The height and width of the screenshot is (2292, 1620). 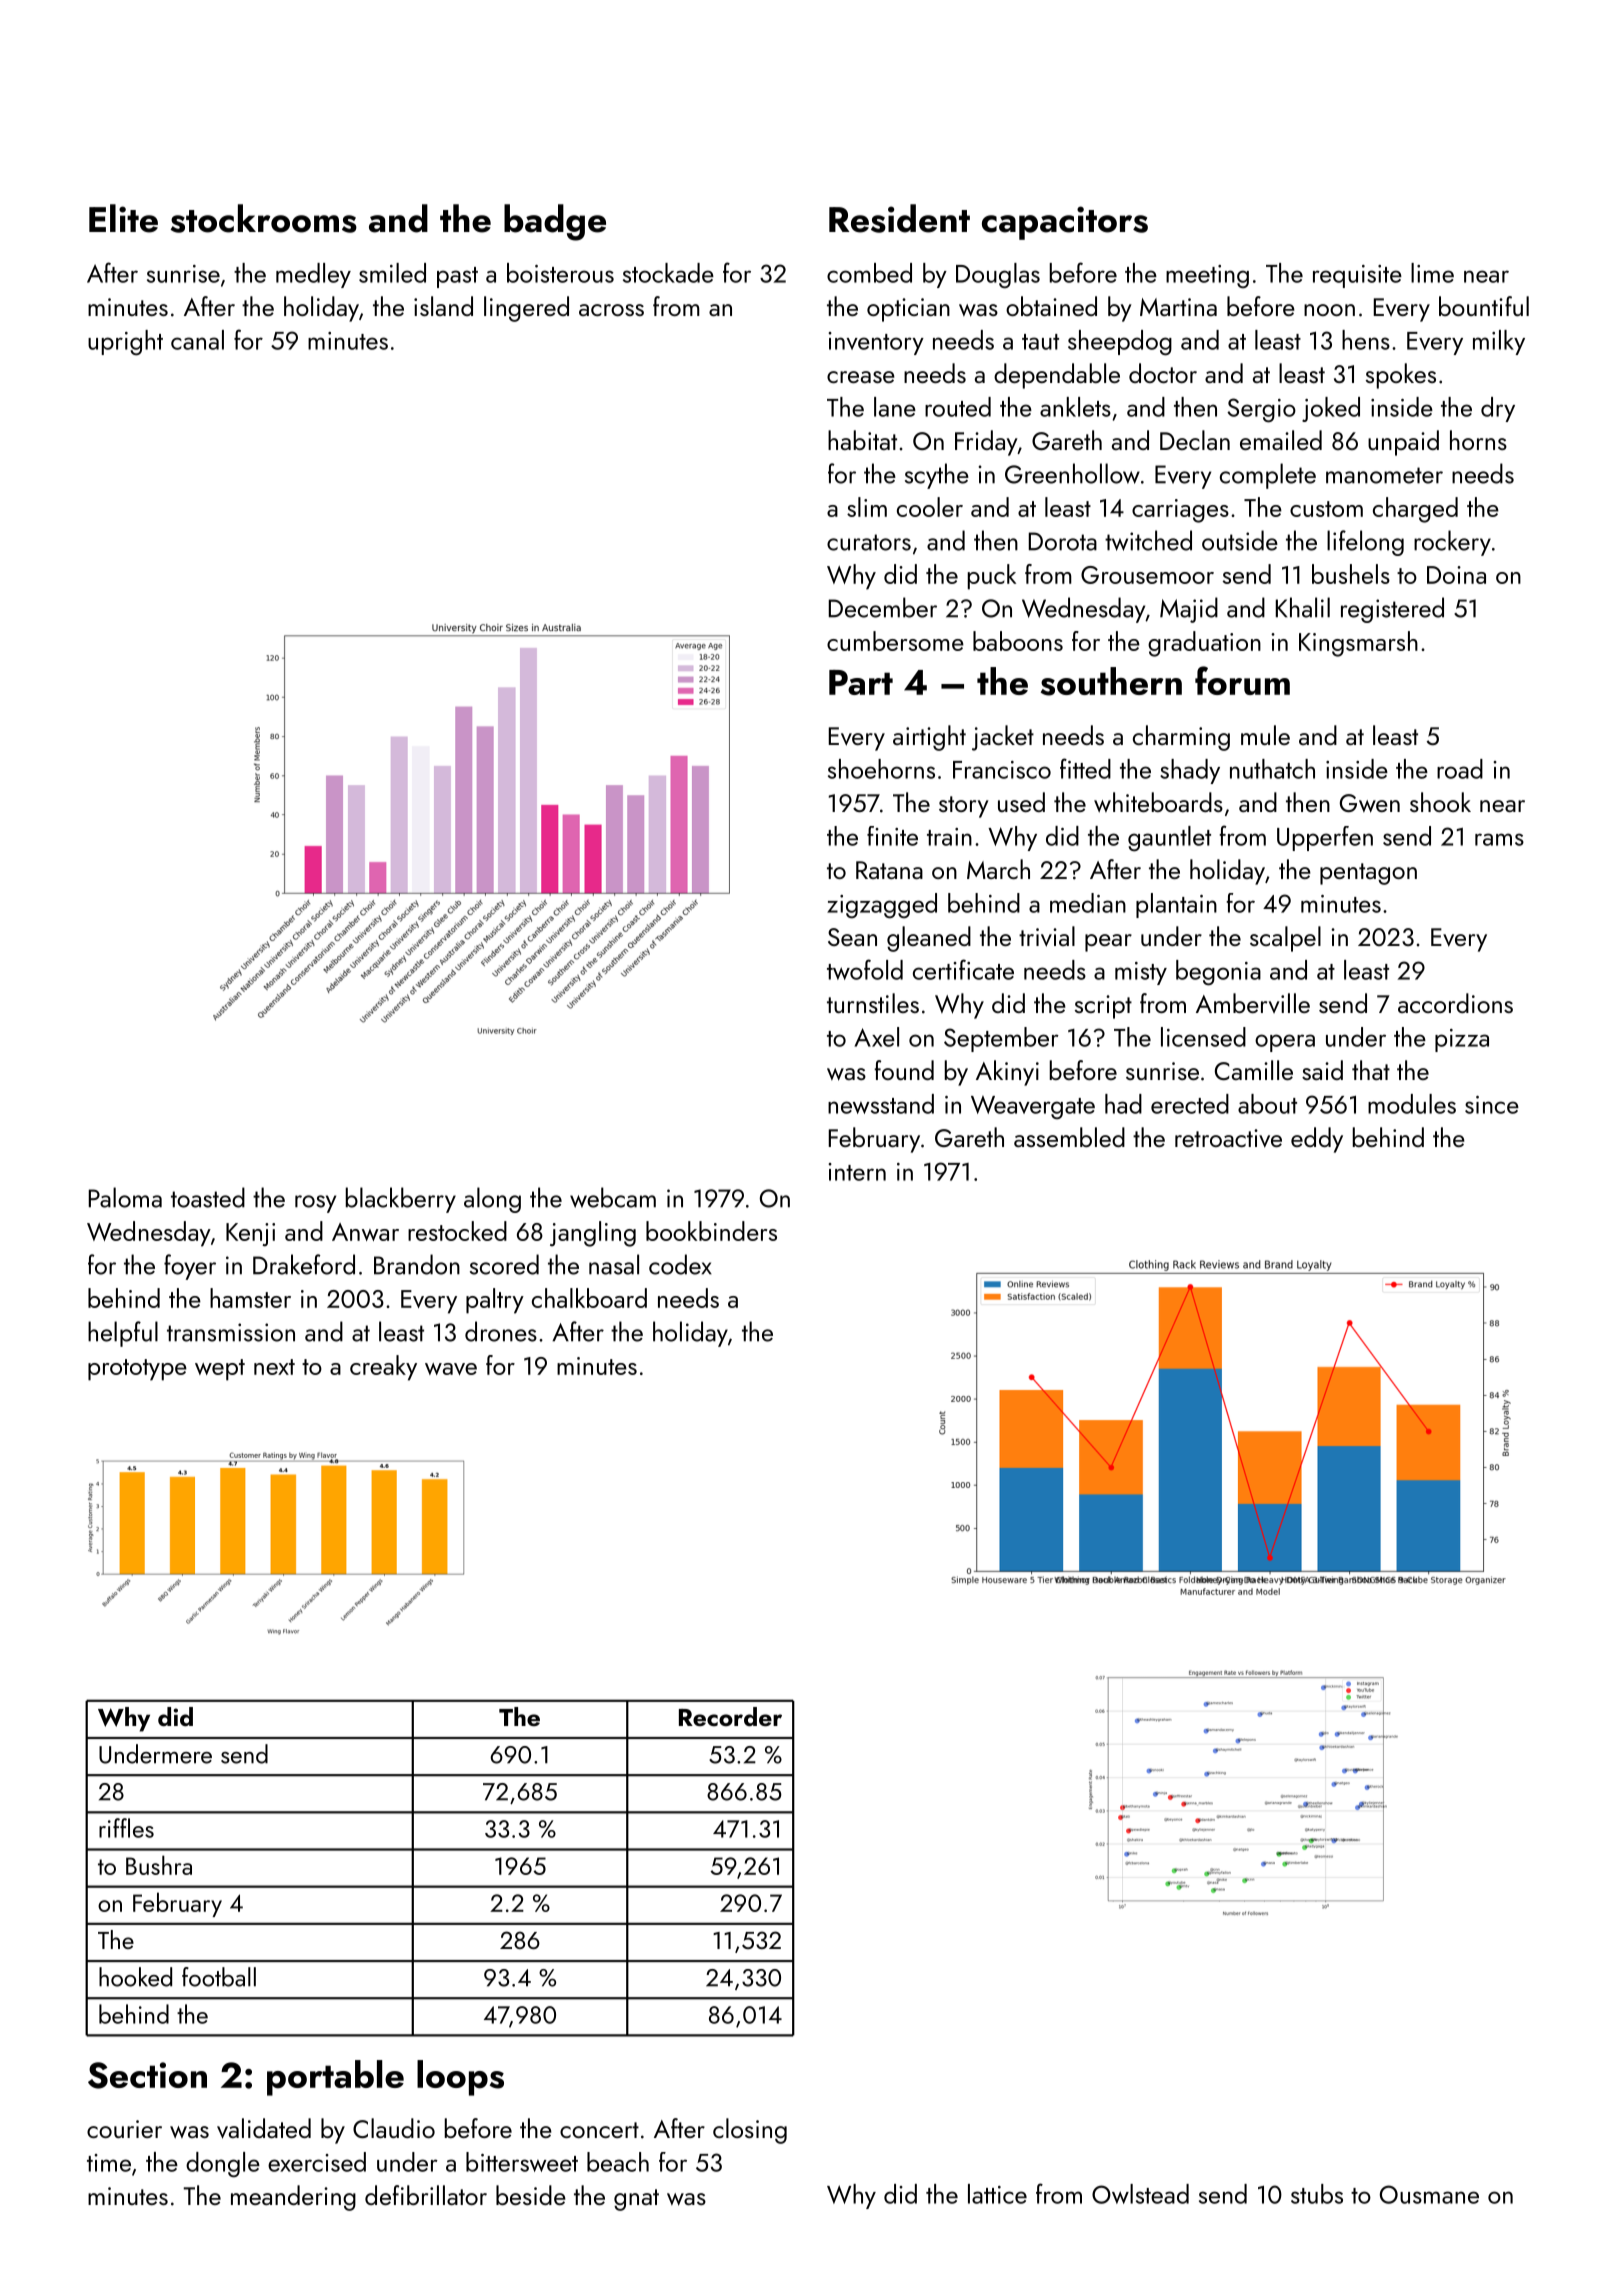 I want to click on habitat, so click(x=862, y=440).
